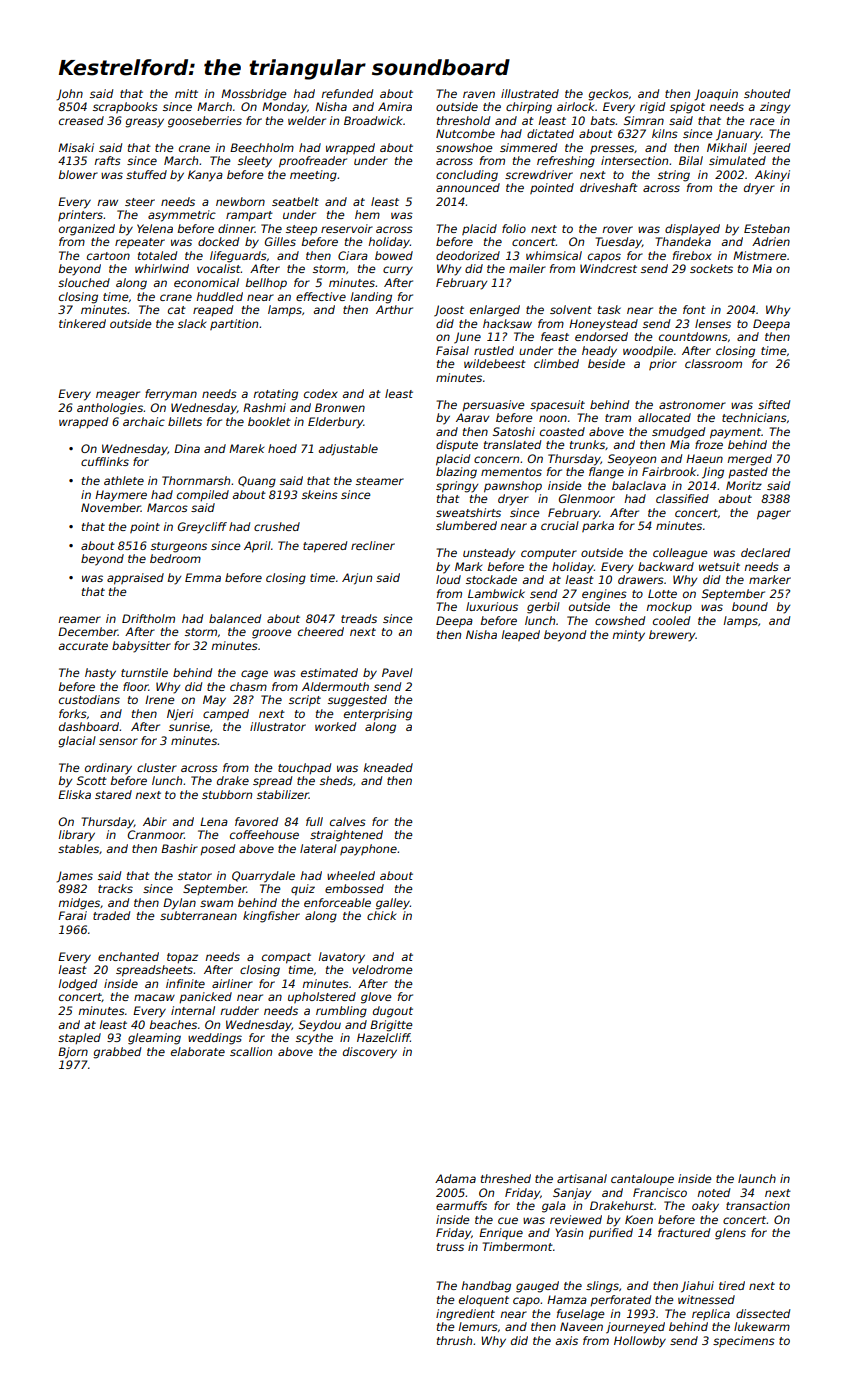 This screenshot has height=1400, width=849. Describe the element at coordinates (111, 507) in the screenshot. I see `November` at that location.
